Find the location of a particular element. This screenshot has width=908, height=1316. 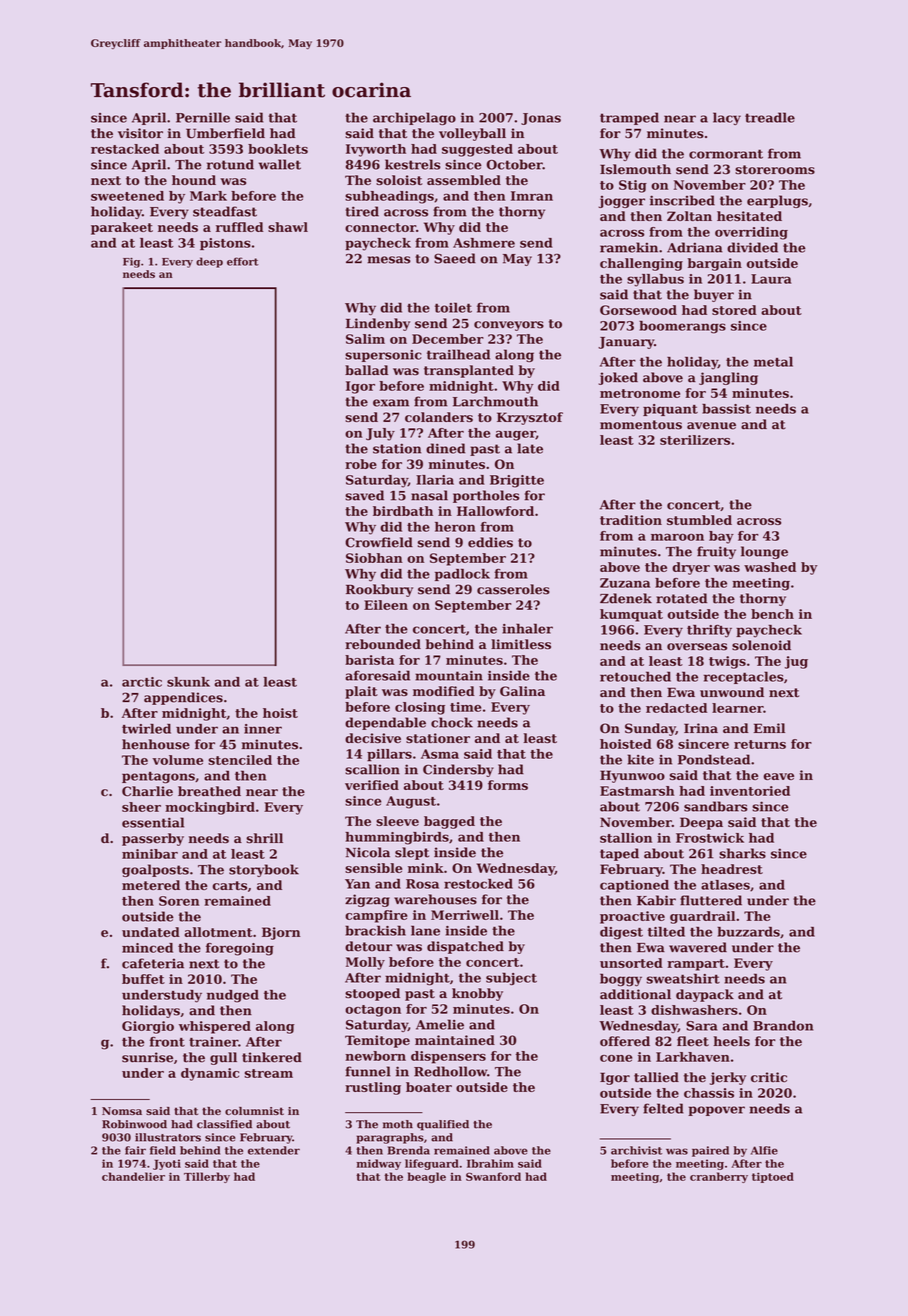

inscribed is located at coordinates (682, 200).
